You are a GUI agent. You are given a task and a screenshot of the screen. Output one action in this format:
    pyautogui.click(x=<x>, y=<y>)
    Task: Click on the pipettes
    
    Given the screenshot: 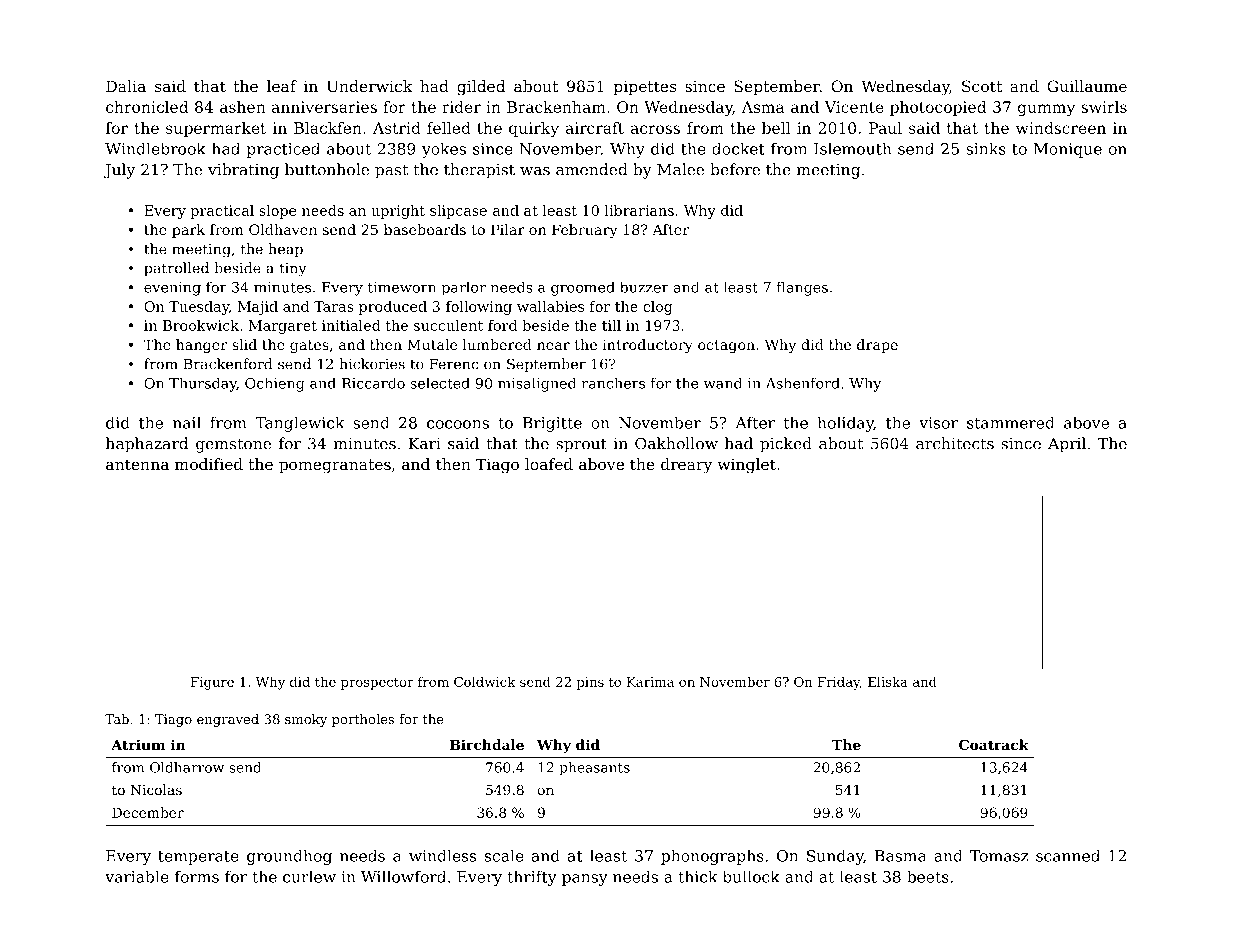 What is the action you would take?
    pyautogui.click(x=645, y=87)
